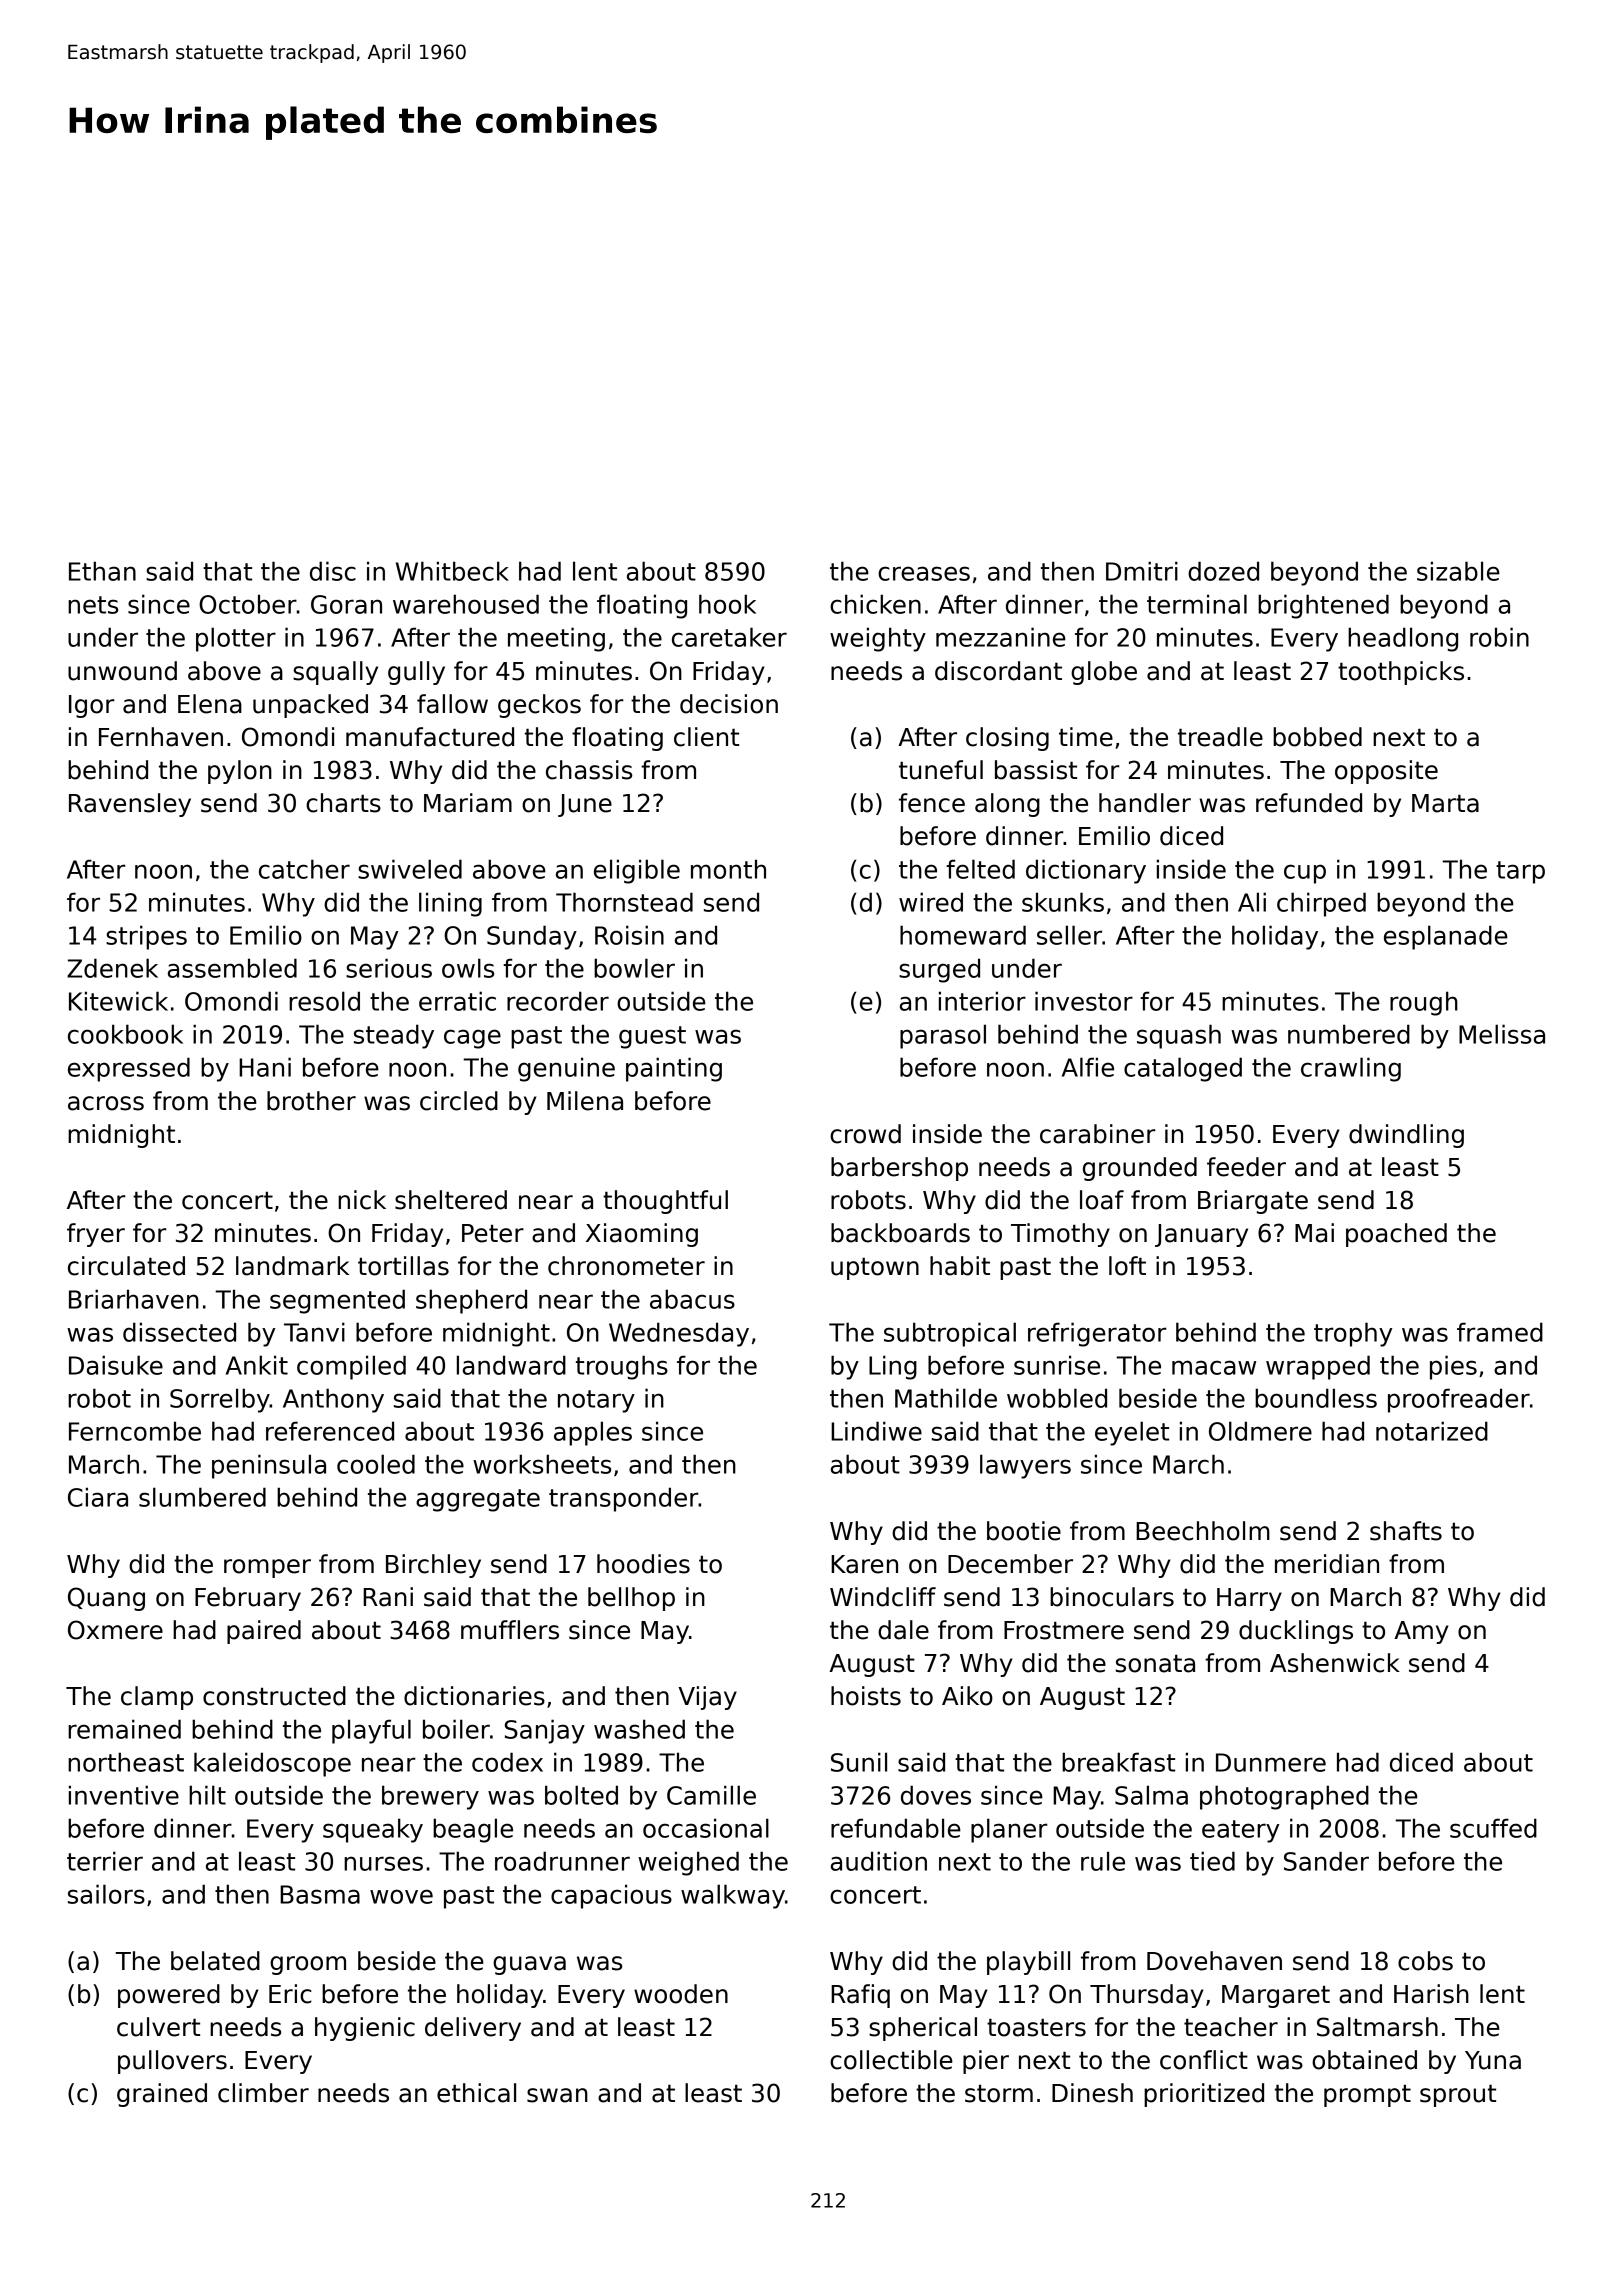  Describe the element at coordinates (96, 1235) in the image. I see `fryer` at that location.
